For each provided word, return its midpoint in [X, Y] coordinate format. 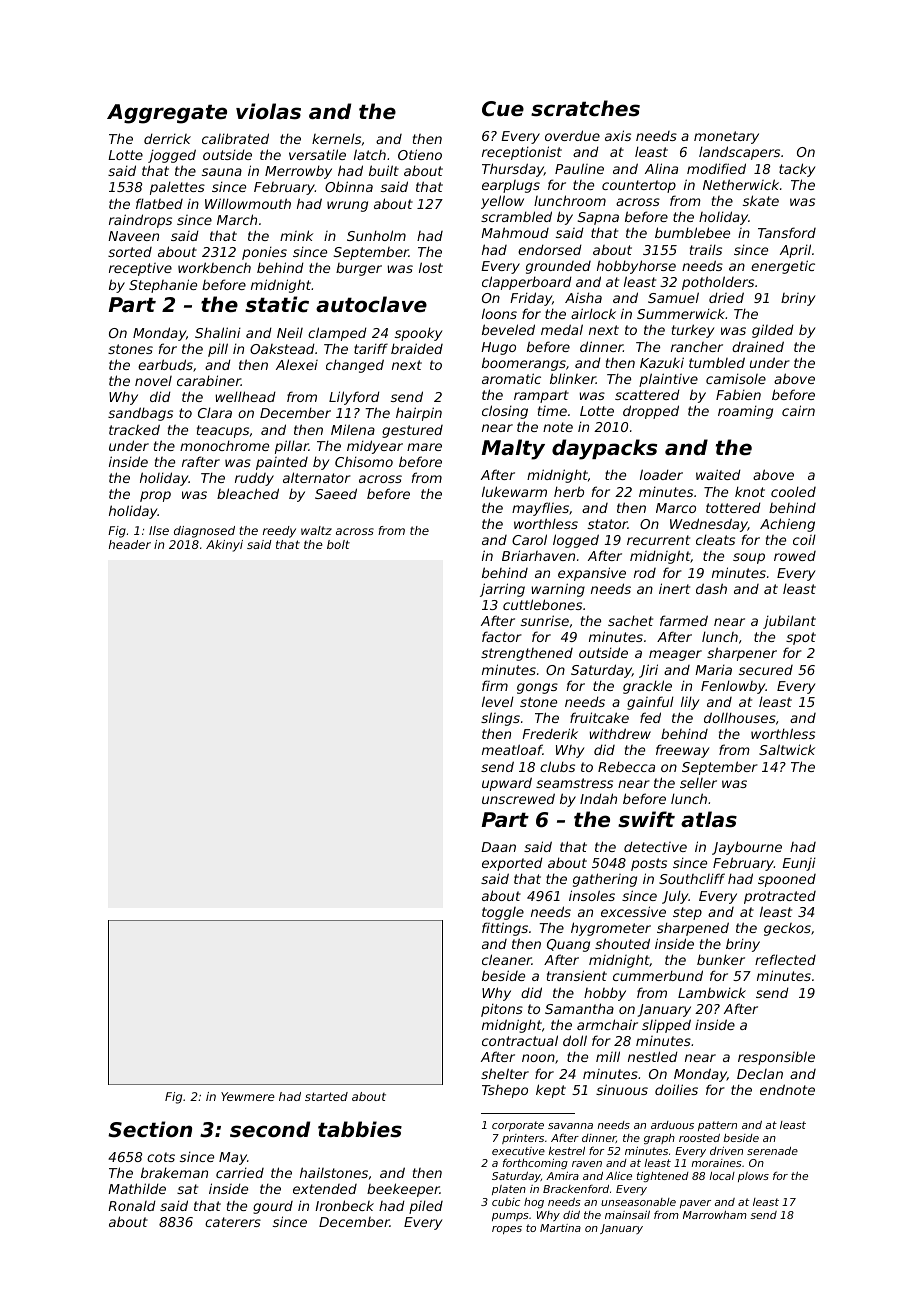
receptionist [522, 153]
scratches [585, 108]
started [326, 1096]
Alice [619, 1175]
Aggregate [167, 114]
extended [325, 1189]
